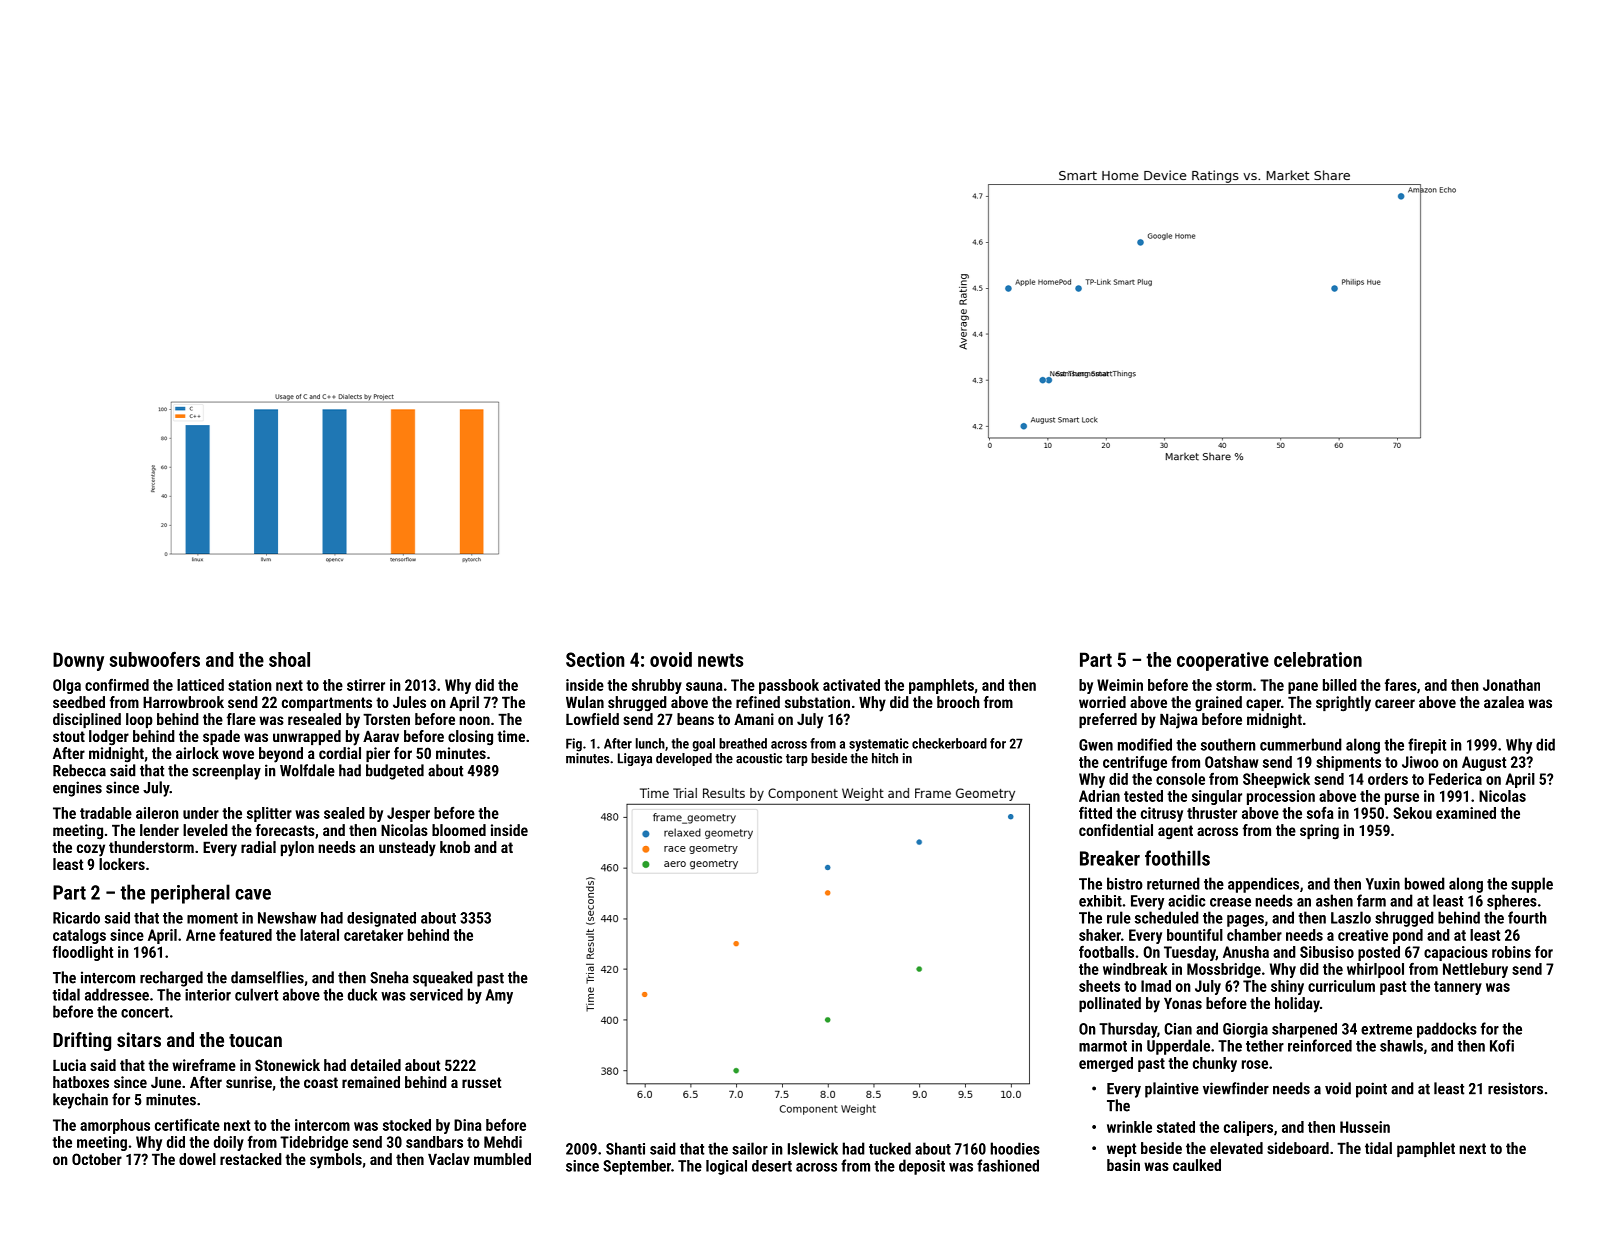  Describe the element at coordinates (115, 1126) in the screenshot. I see `amorphous` at that location.
